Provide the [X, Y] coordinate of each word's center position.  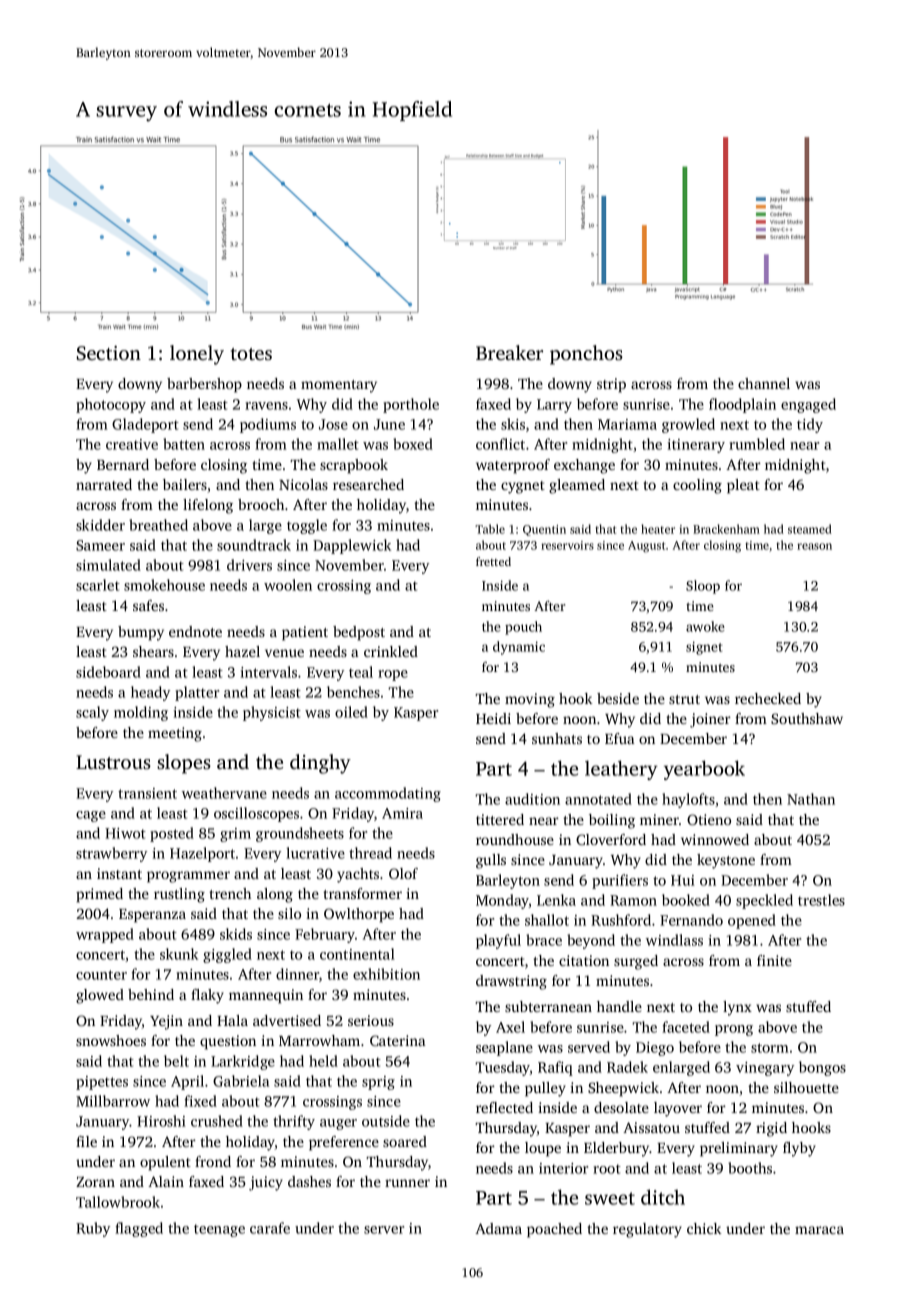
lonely [197, 355]
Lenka [556, 900]
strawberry [111, 854]
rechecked [768, 698]
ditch [663, 1197]
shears [153, 651]
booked [686, 900]
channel [764, 383]
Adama [498, 1228]
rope [393, 675]
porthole [411, 405]
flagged [139, 1229]
